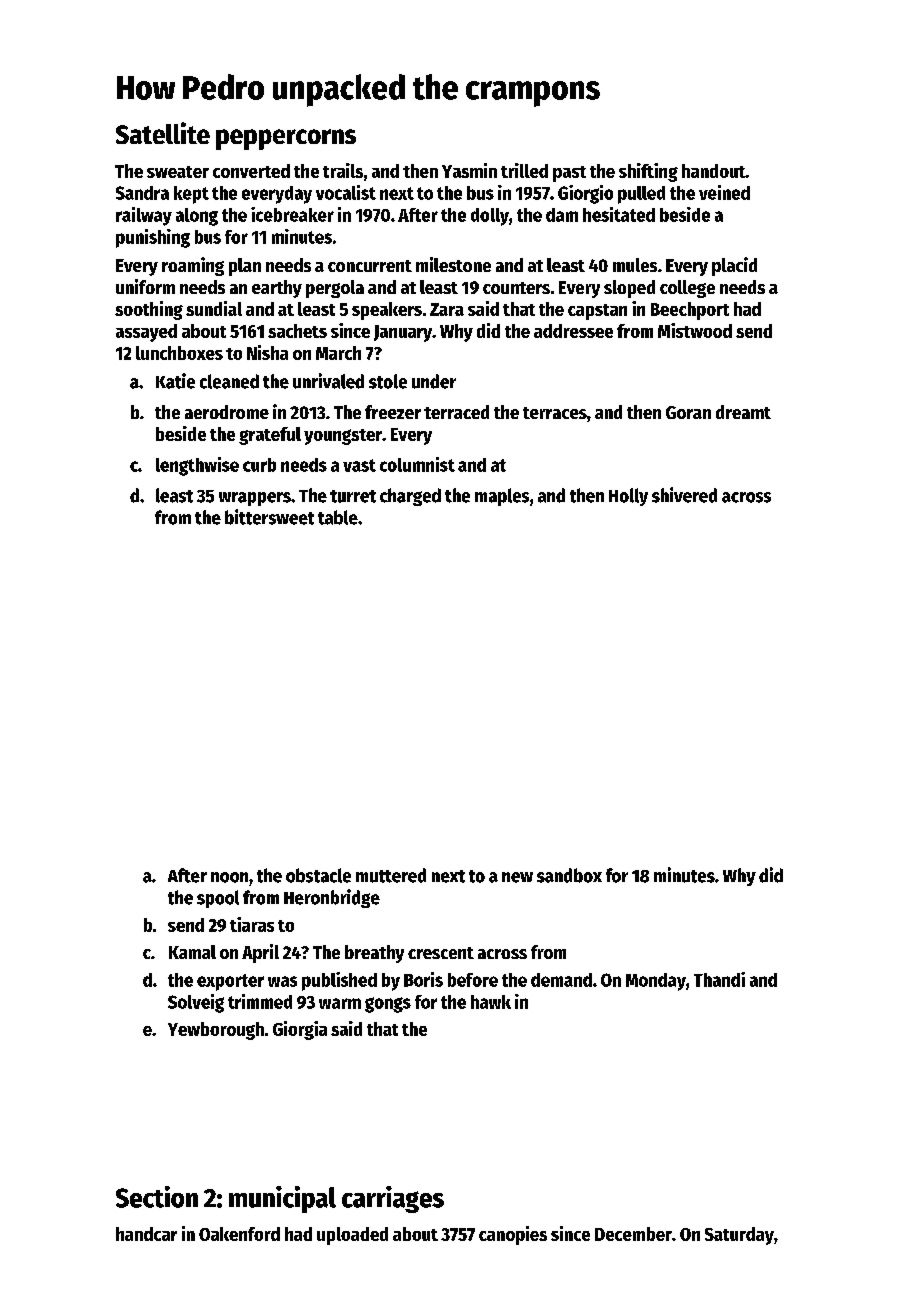 The width and height of the screenshot is (908, 1316). What do you see at coordinates (391, 875) in the screenshot?
I see `muttered` at bounding box center [391, 875].
